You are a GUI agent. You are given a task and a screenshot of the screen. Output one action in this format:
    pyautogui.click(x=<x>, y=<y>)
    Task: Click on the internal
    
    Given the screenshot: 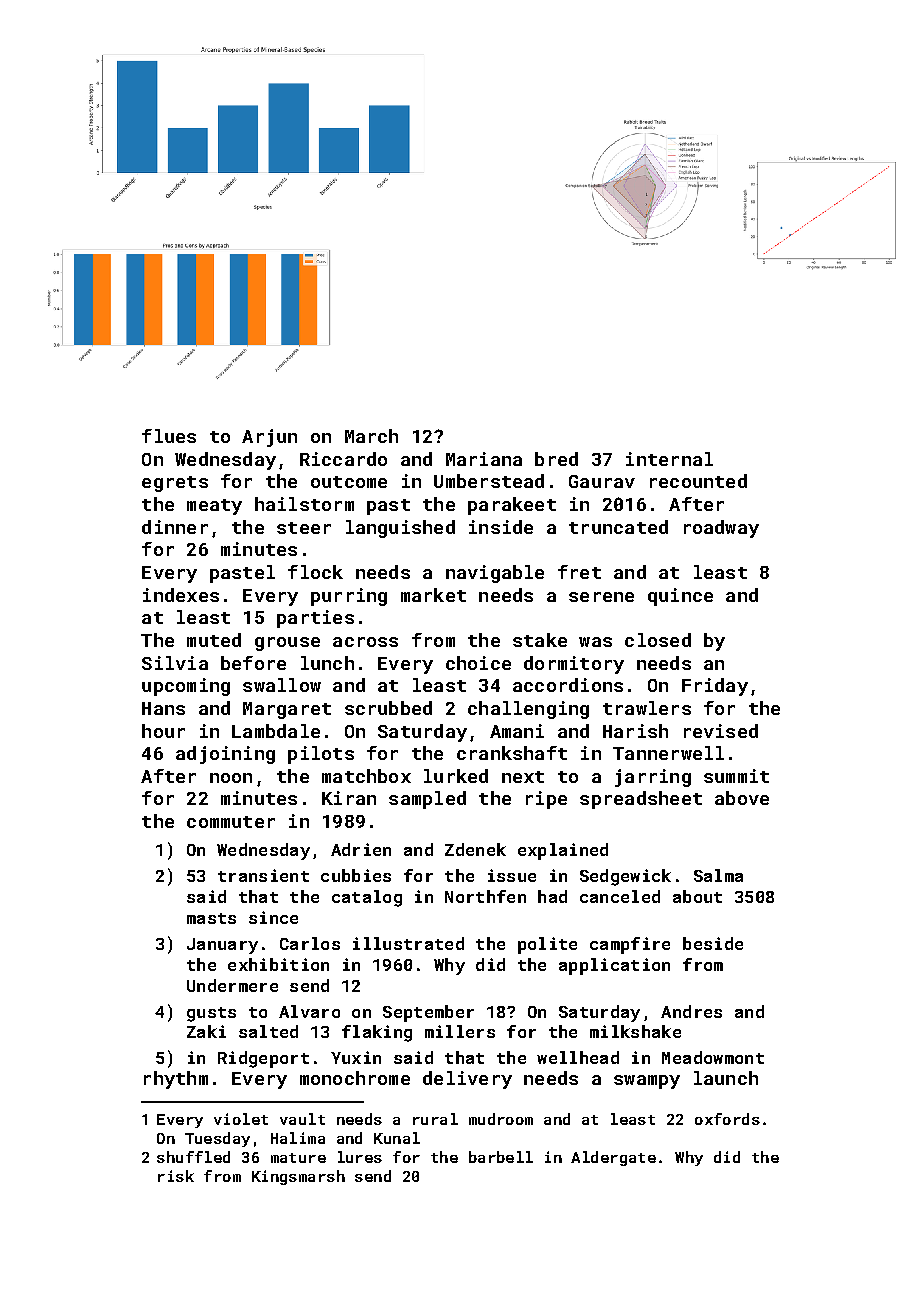 What is the action you would take?
    pyautogui.click(x=669, y=459)
